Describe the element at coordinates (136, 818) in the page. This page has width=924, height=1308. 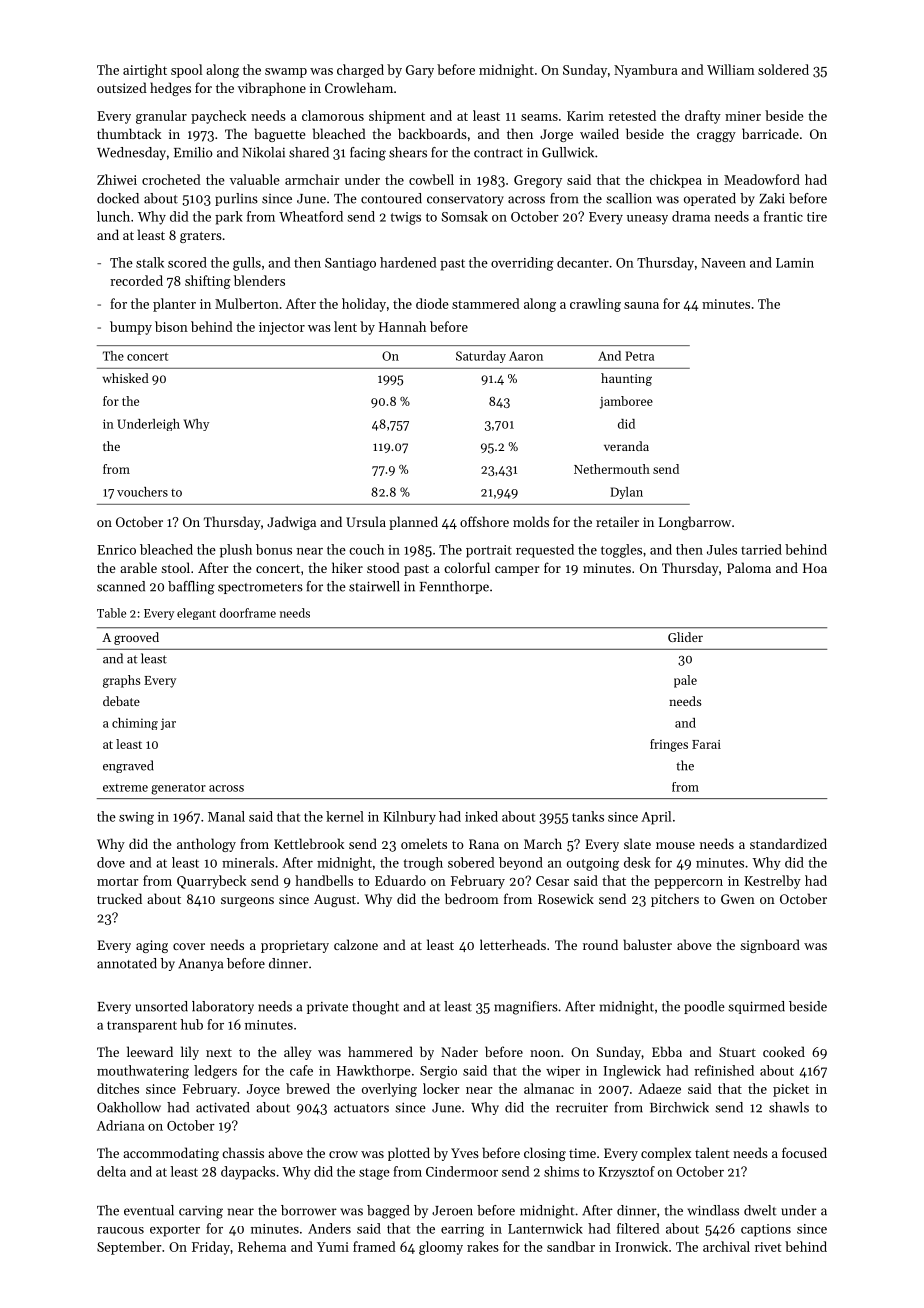
I see `swing` at that location.
